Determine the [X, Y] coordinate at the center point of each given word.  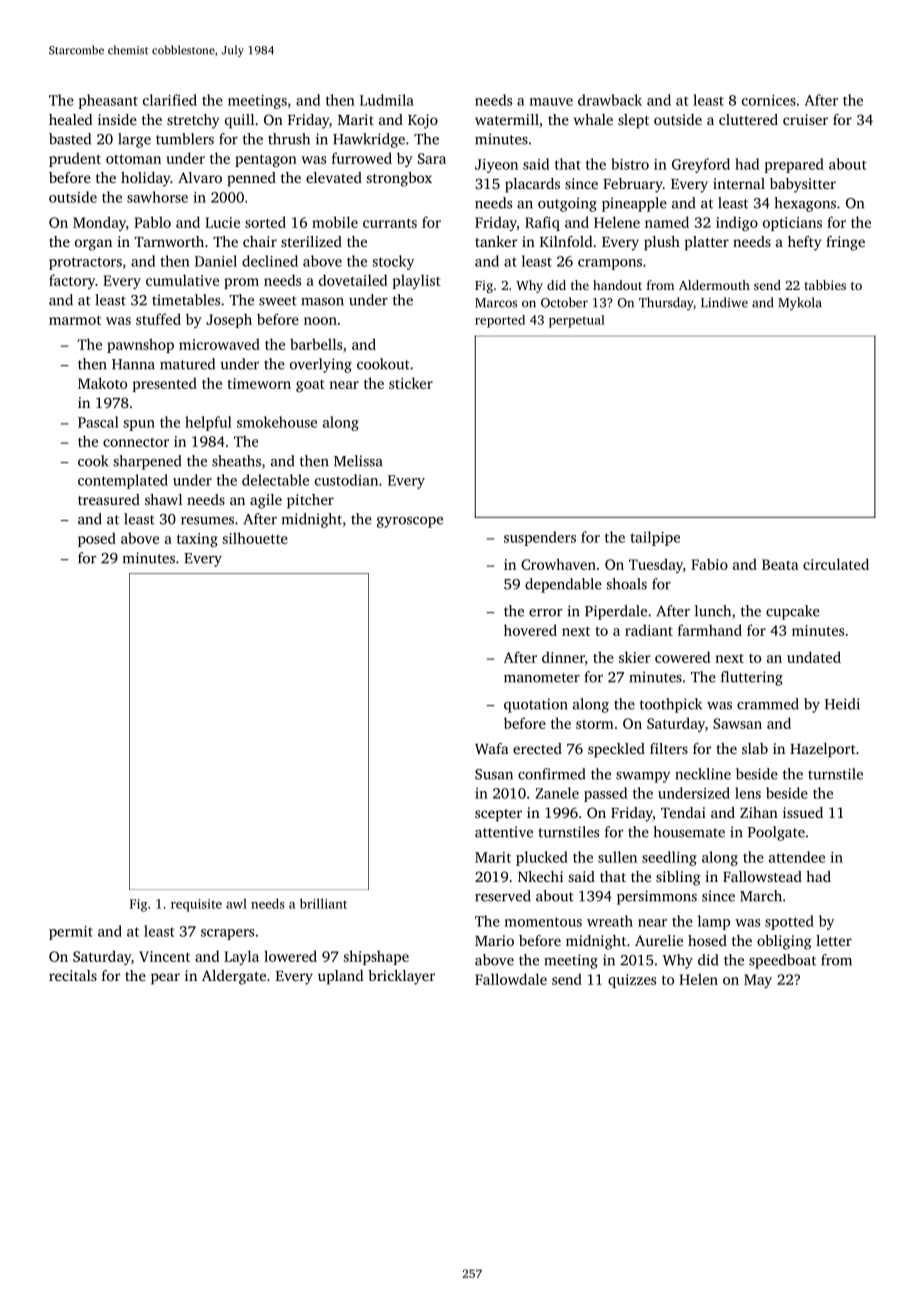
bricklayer [401, 977]
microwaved [219, 344]
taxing [197, 540]
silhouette [255, 538]
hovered [530, 630]
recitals [73, 975]
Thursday [666, 303]
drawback [610, 100]
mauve [551, 102]
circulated [836, 564]
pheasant [108, 101]
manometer [542, 678]
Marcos [496, 303]
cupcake [793, 612]
